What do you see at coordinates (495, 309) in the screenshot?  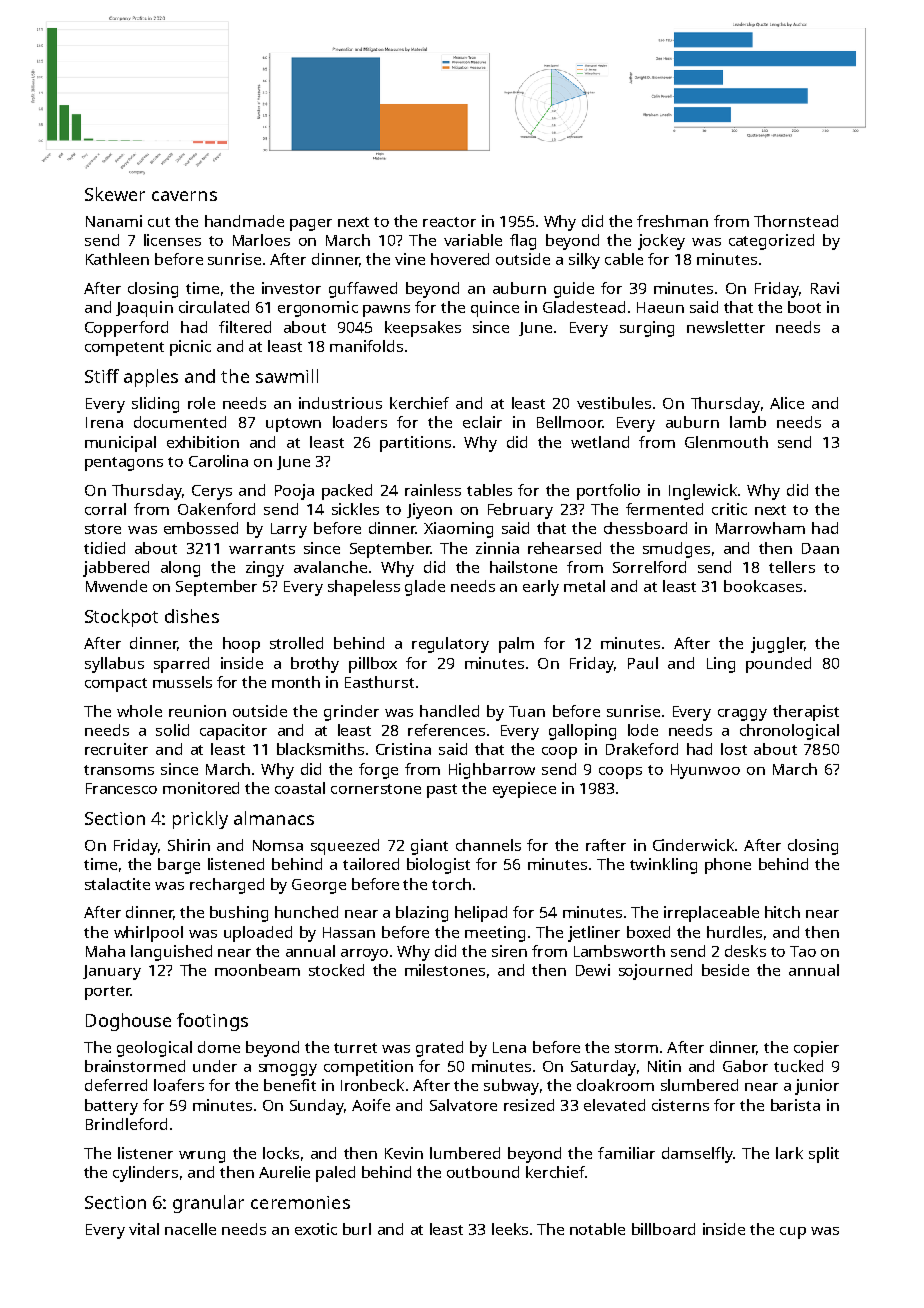 I see `quince` at bounding box center [495, 309].
